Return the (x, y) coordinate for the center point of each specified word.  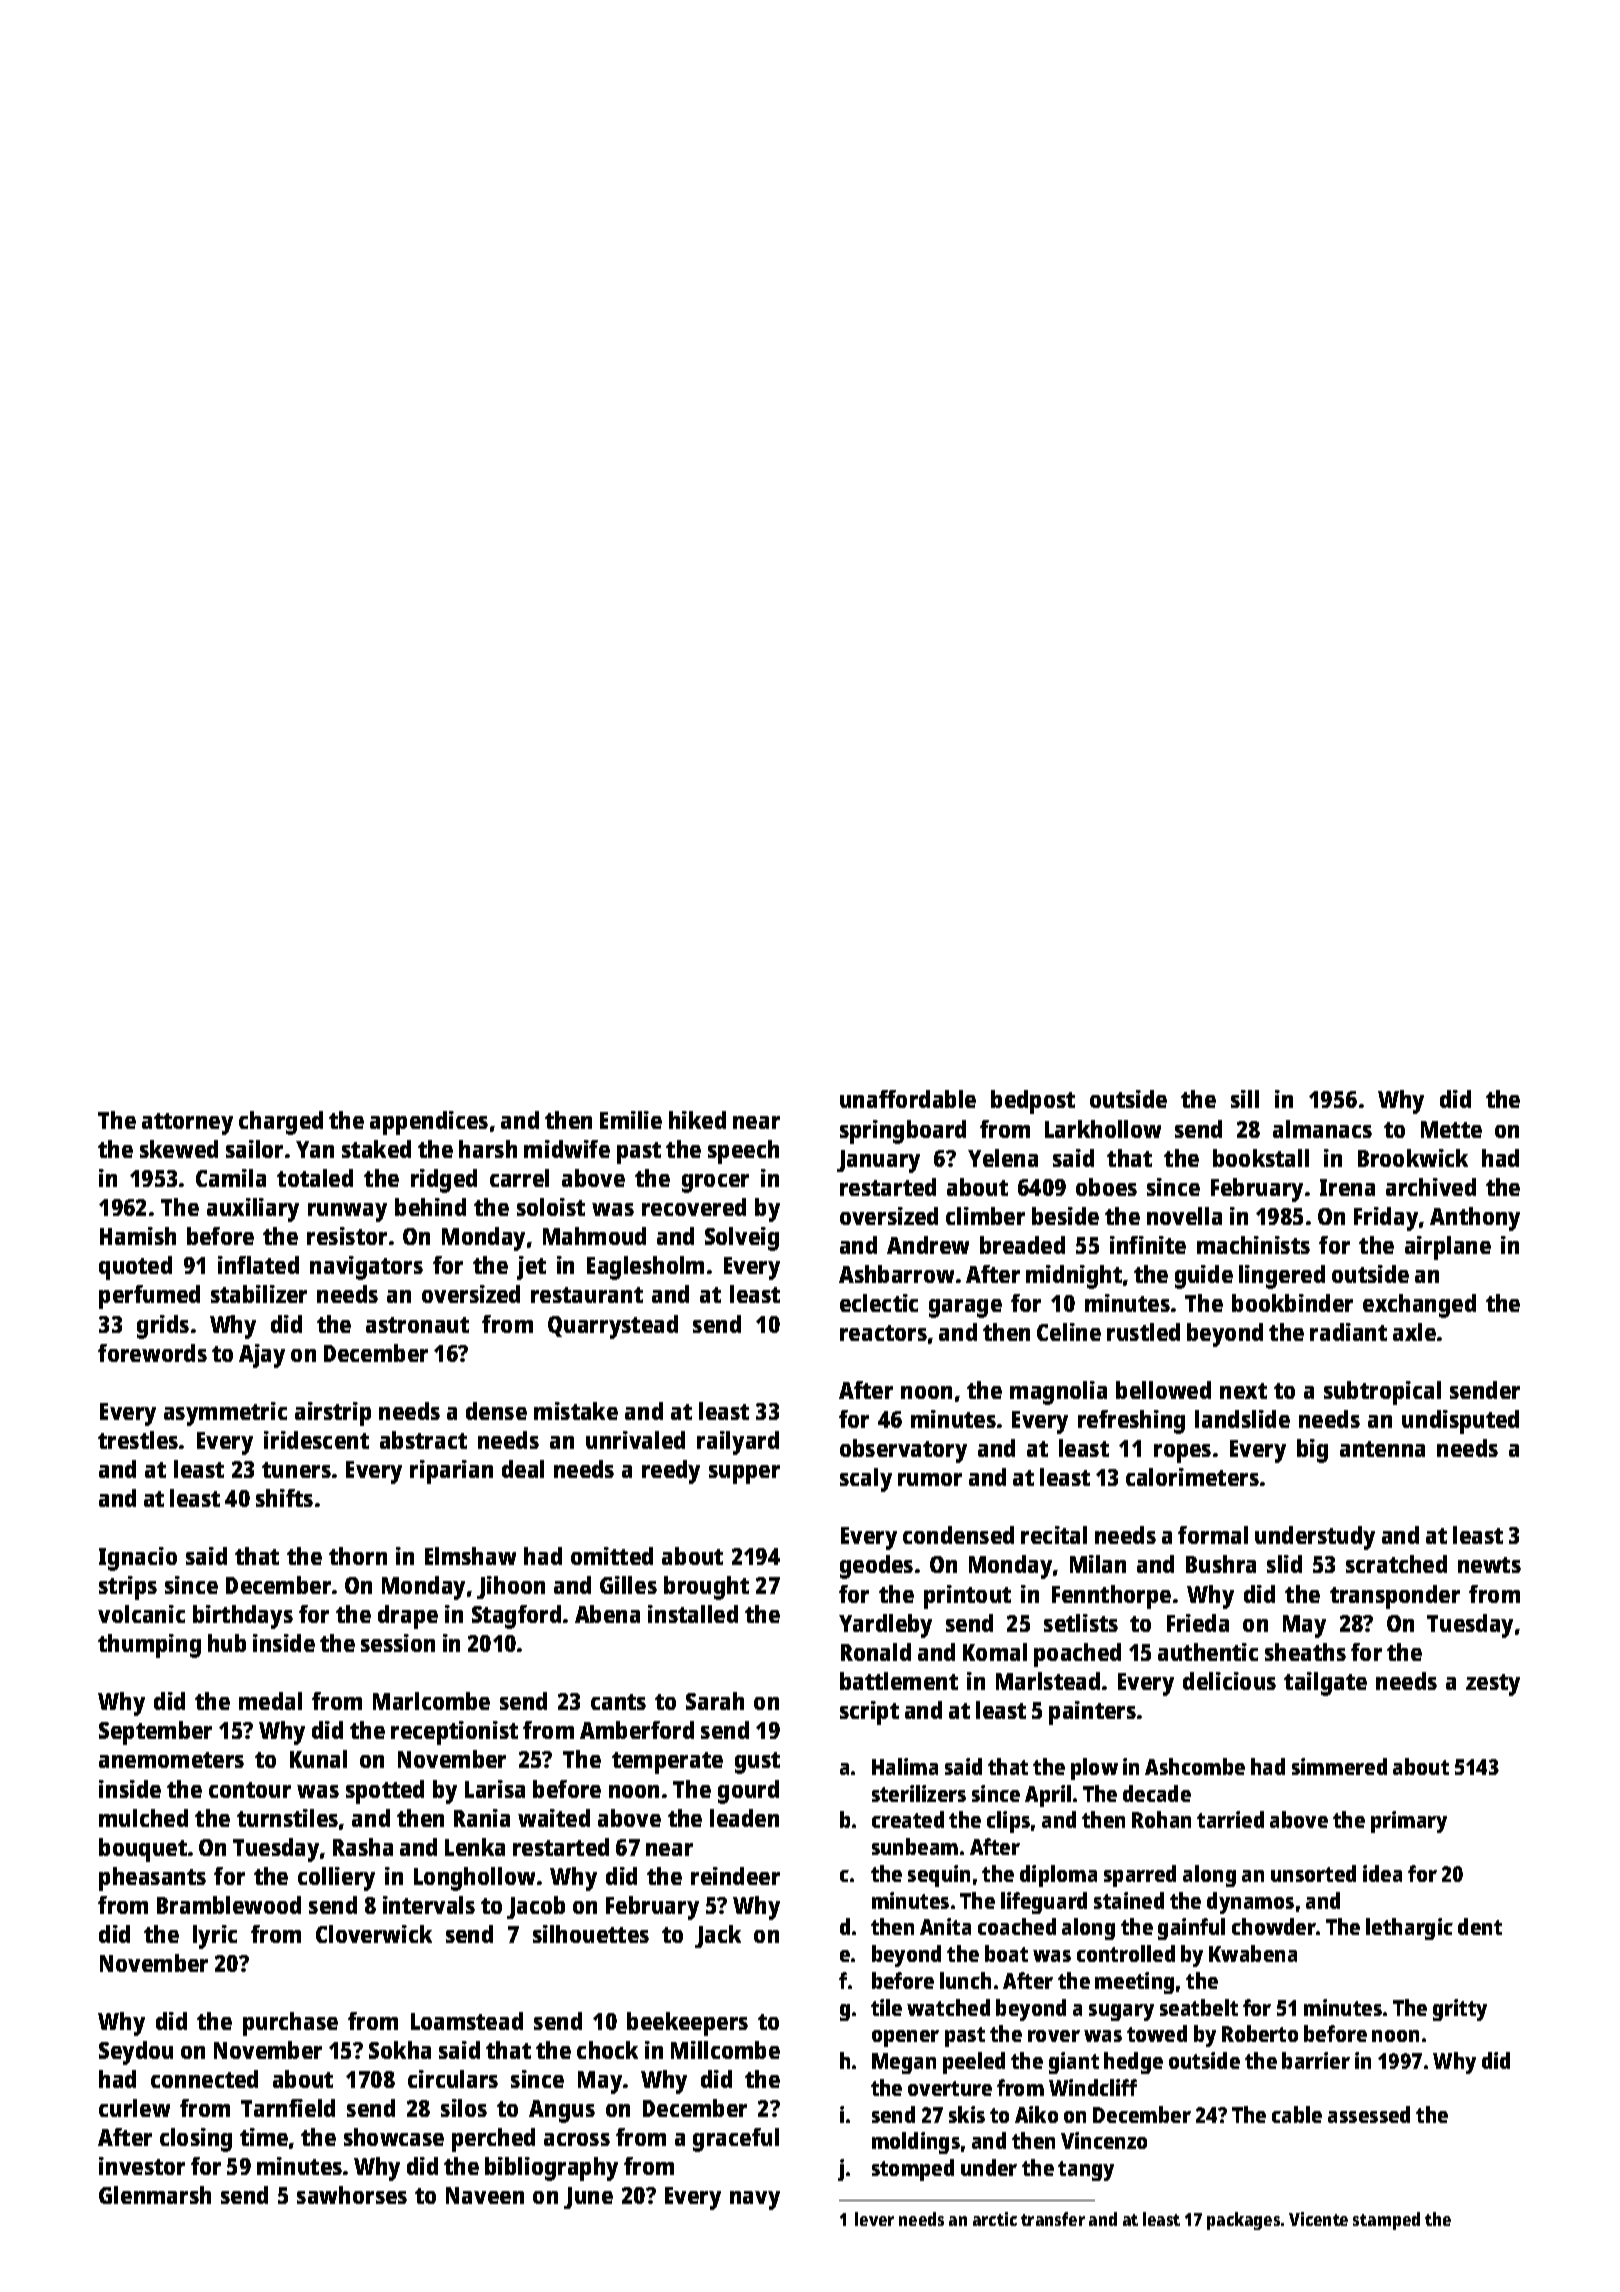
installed (693, 1614)
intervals (429, 1905)
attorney (187, 1124)
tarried (1230, 1819)
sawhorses (352, 2195)
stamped (1386, 2221)
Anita (945, 1926)
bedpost (1033, 1102)
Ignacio (138, 1559)
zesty (1493, 1685)
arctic (995, 2219)
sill (1245, 1099)
